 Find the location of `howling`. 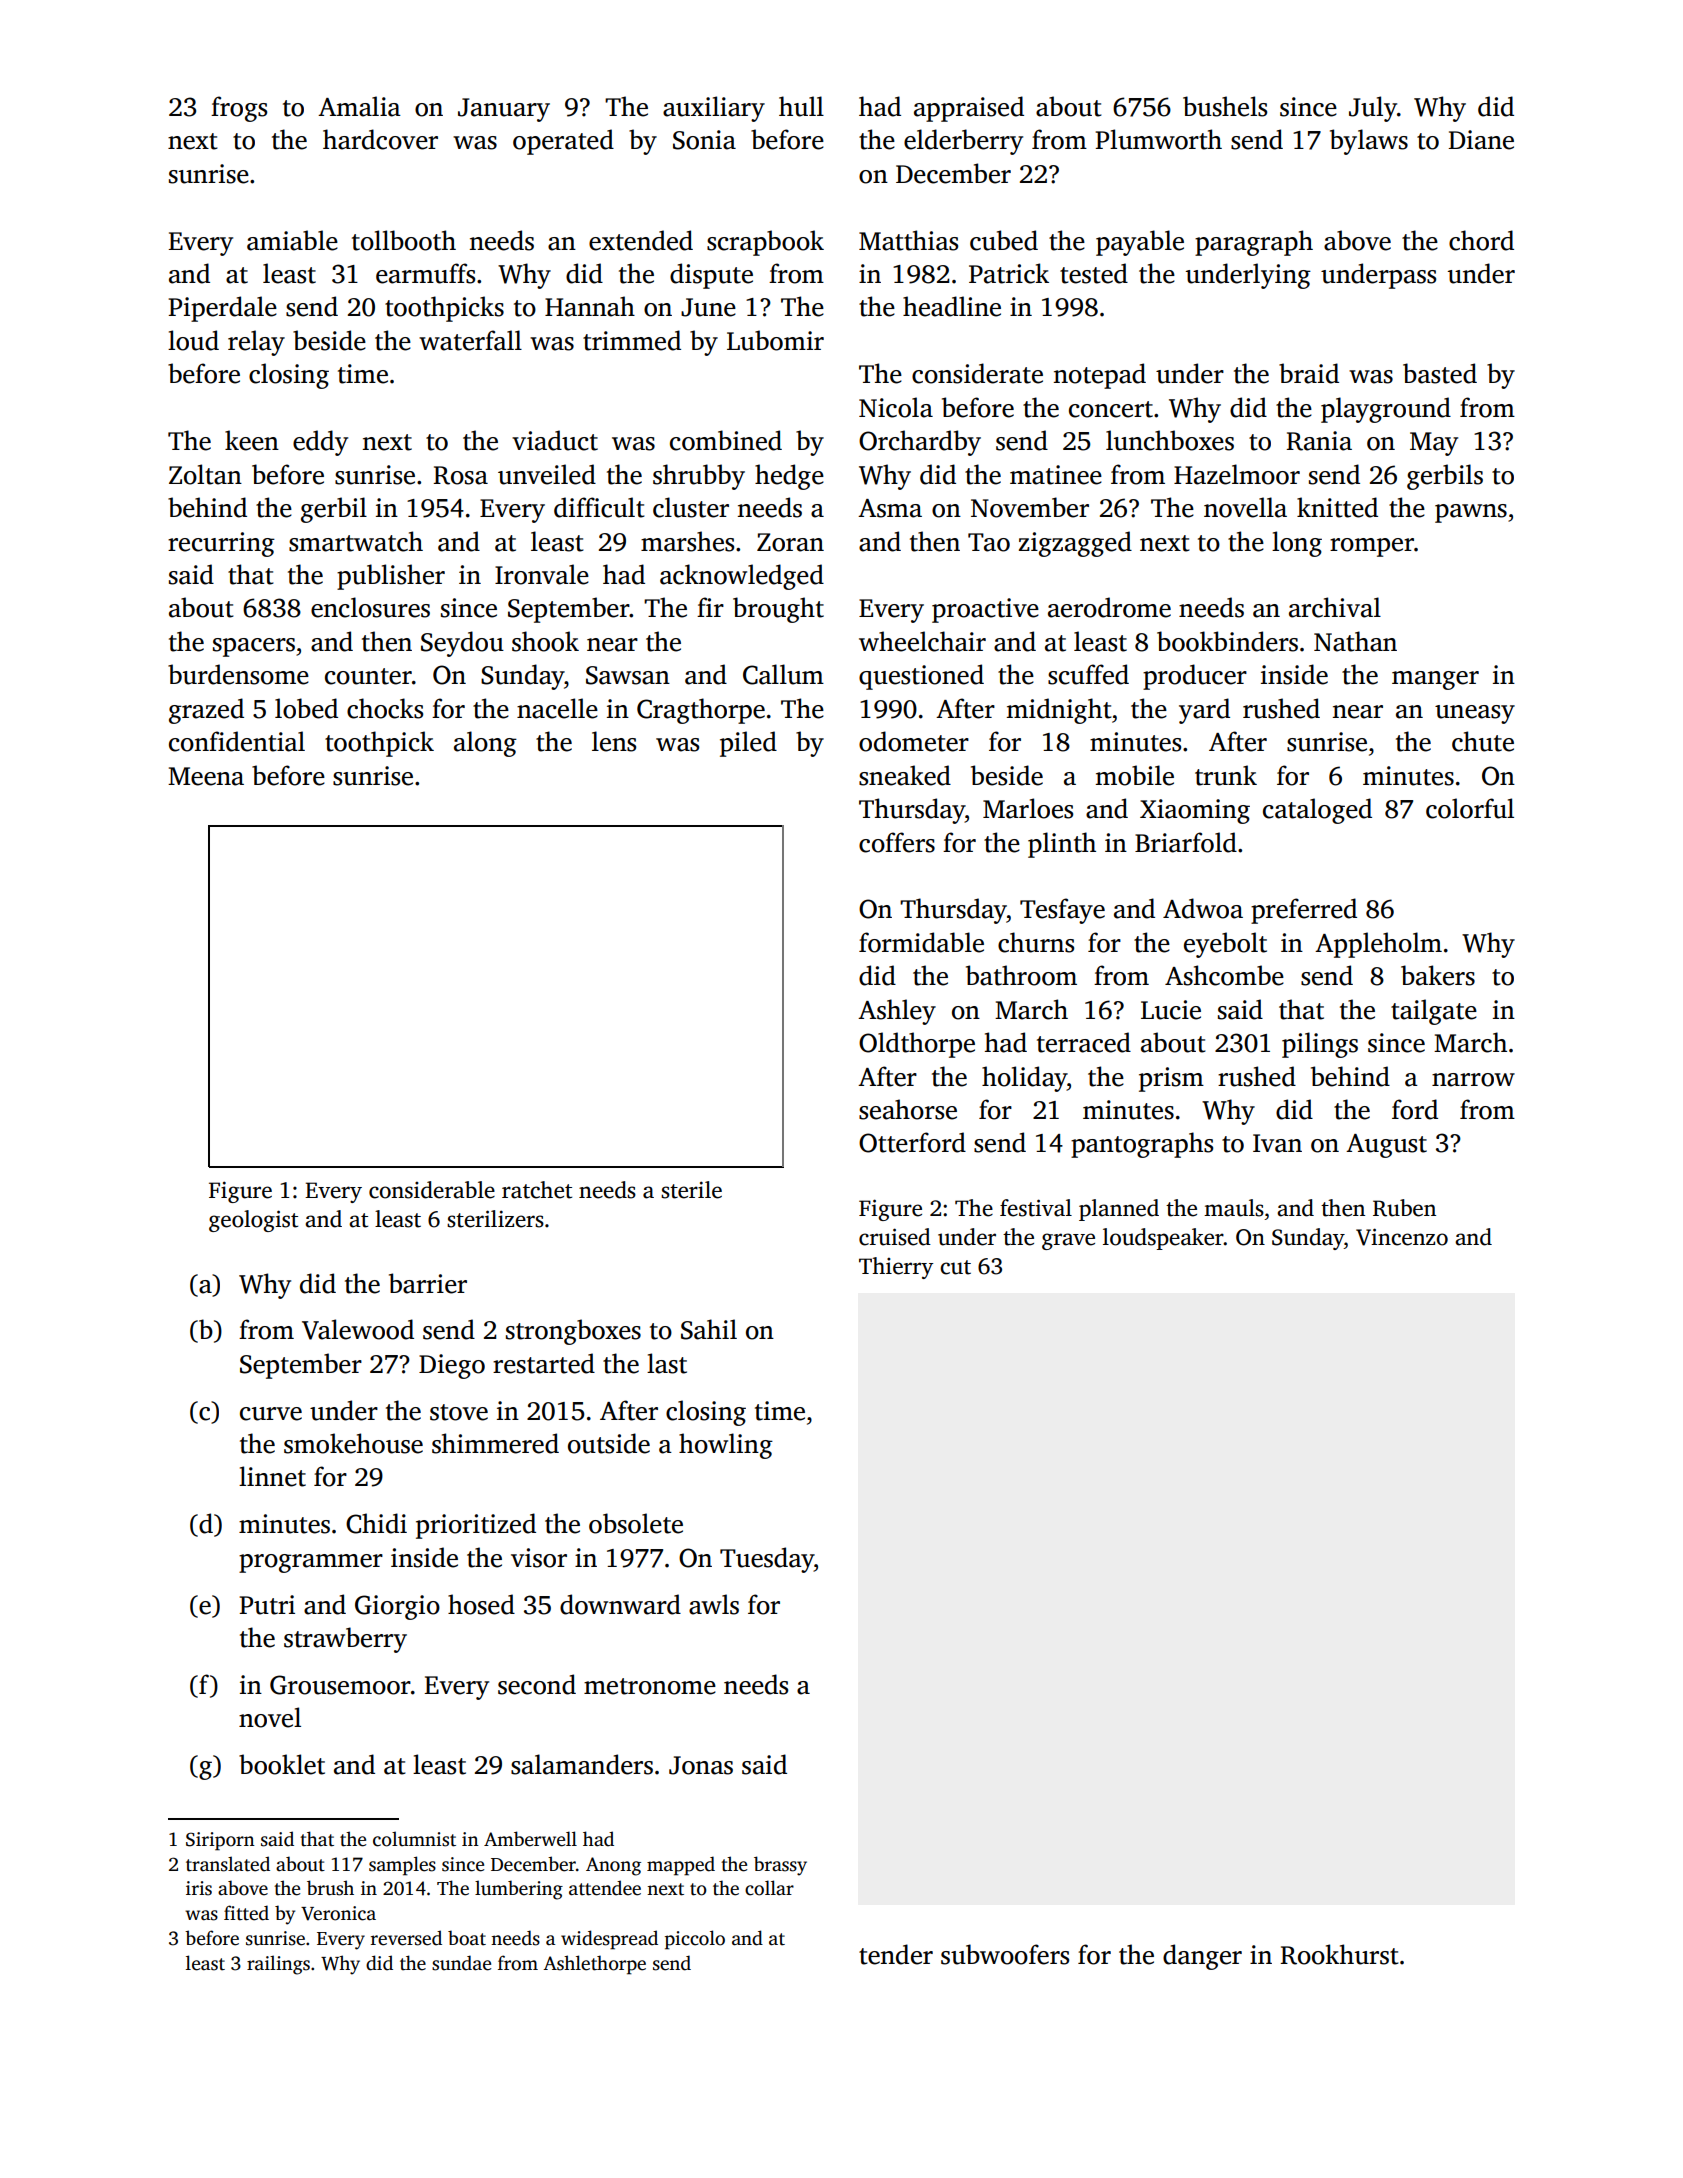

howling is located at coordinates (726, 1446).
